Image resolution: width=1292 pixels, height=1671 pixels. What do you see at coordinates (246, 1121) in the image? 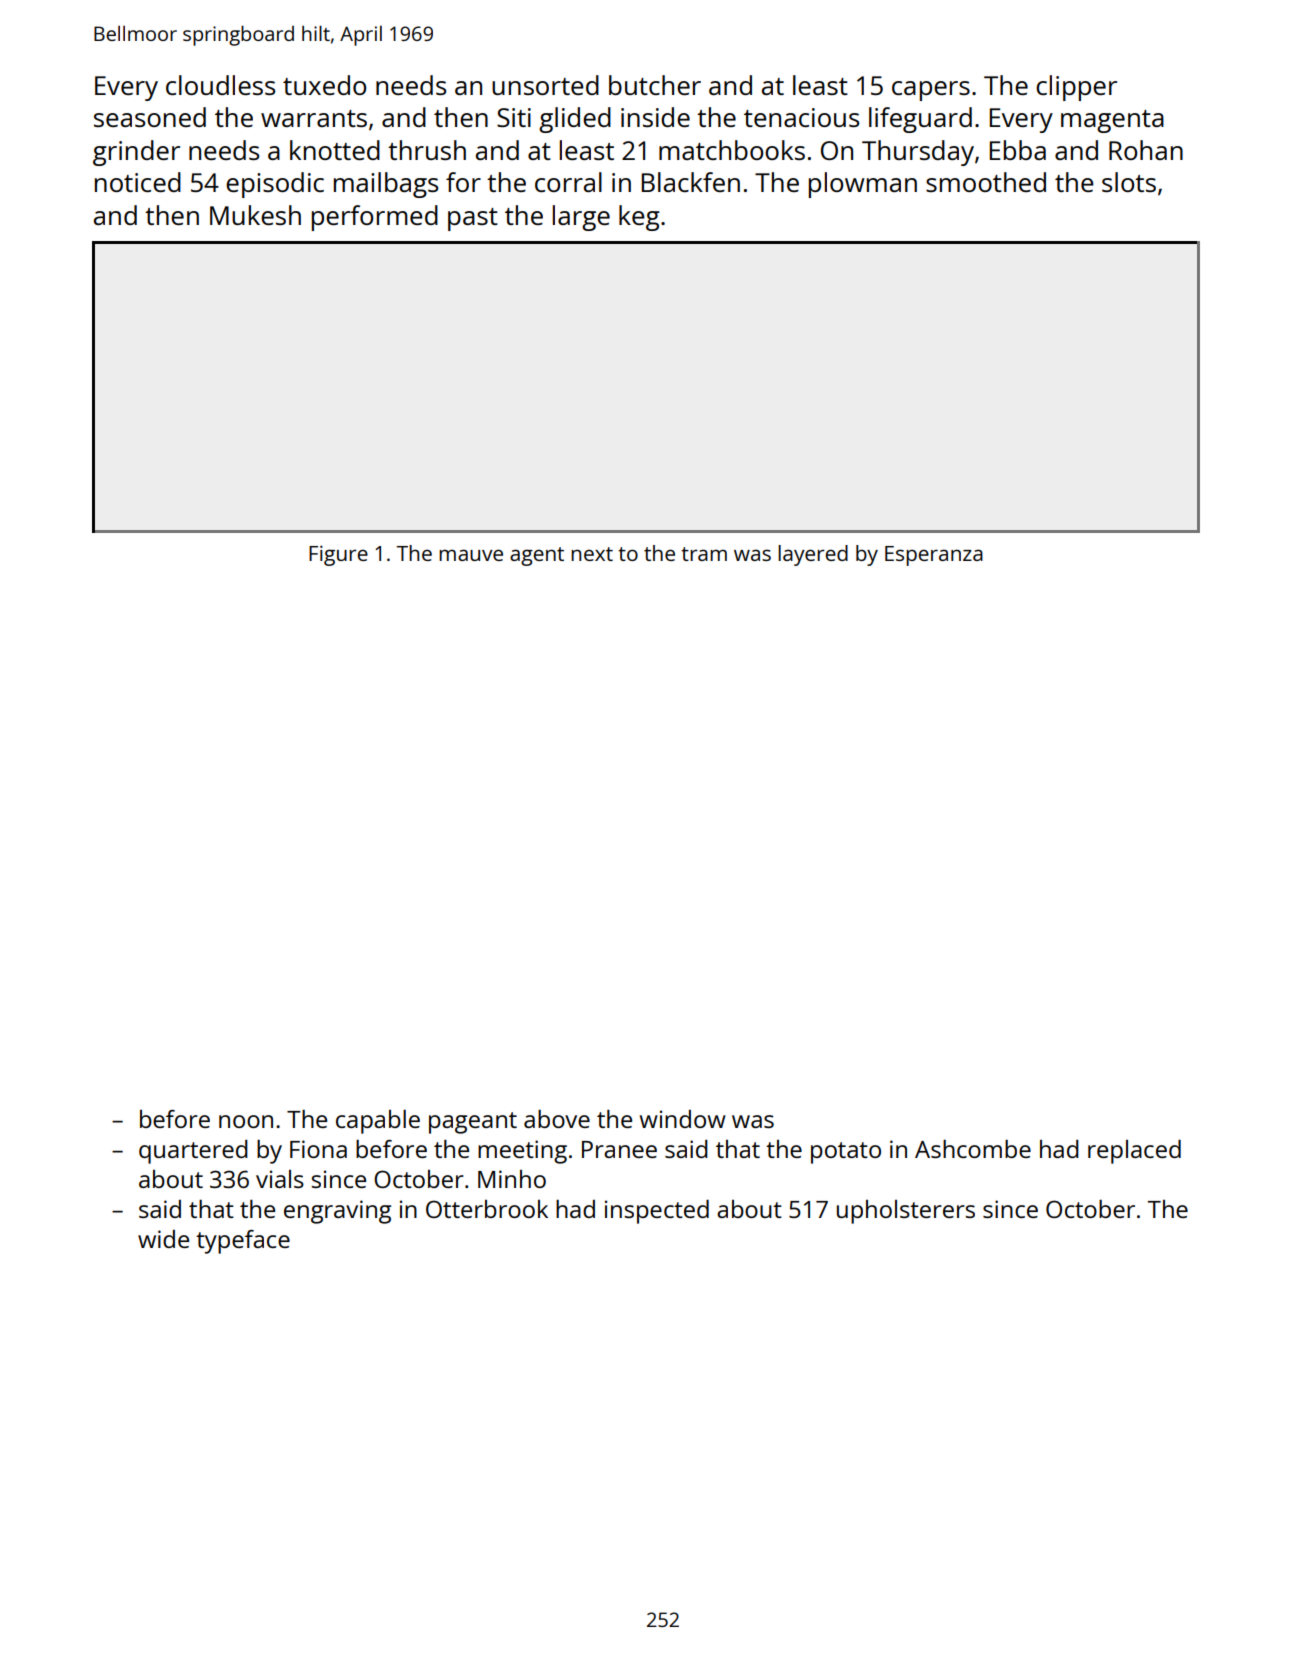
I see `noon` at bounding box center [246, 1121].
